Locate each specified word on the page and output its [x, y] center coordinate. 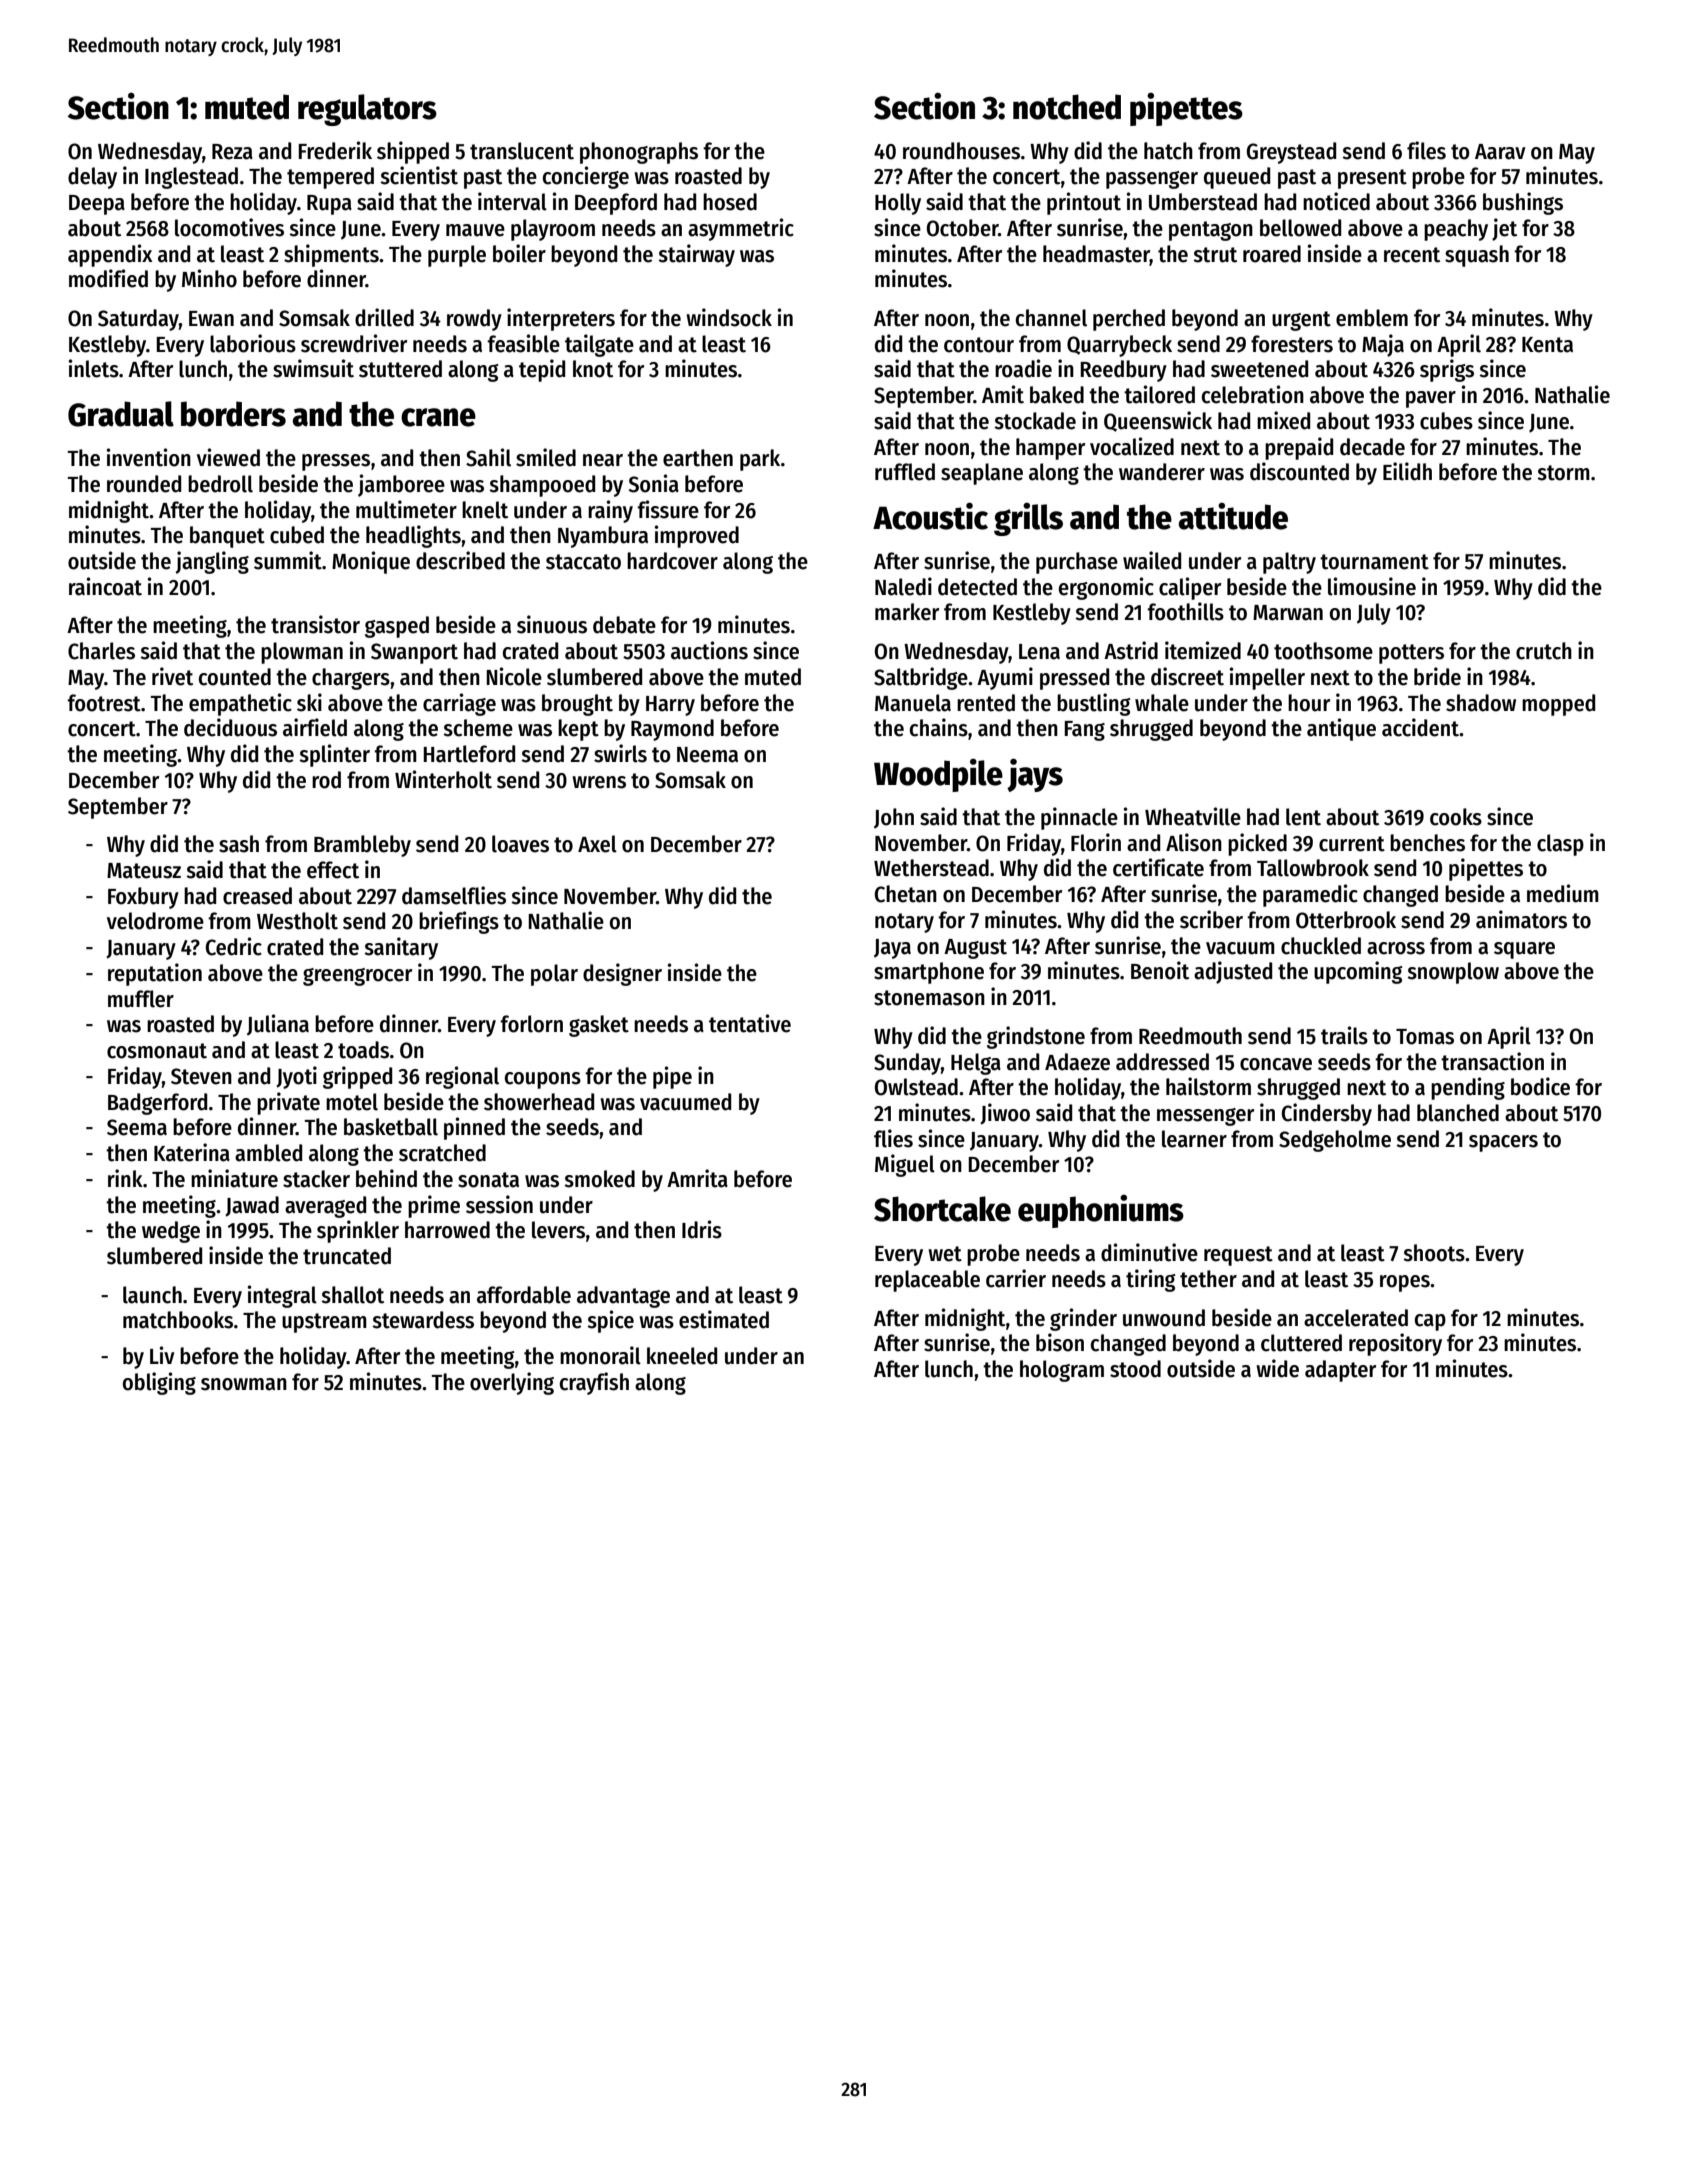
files [1426, 150]
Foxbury [143, 898]
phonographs [639, 153]
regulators [367, 110]
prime [434, 1206]
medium [1563, 893]
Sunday [907, 1064]
